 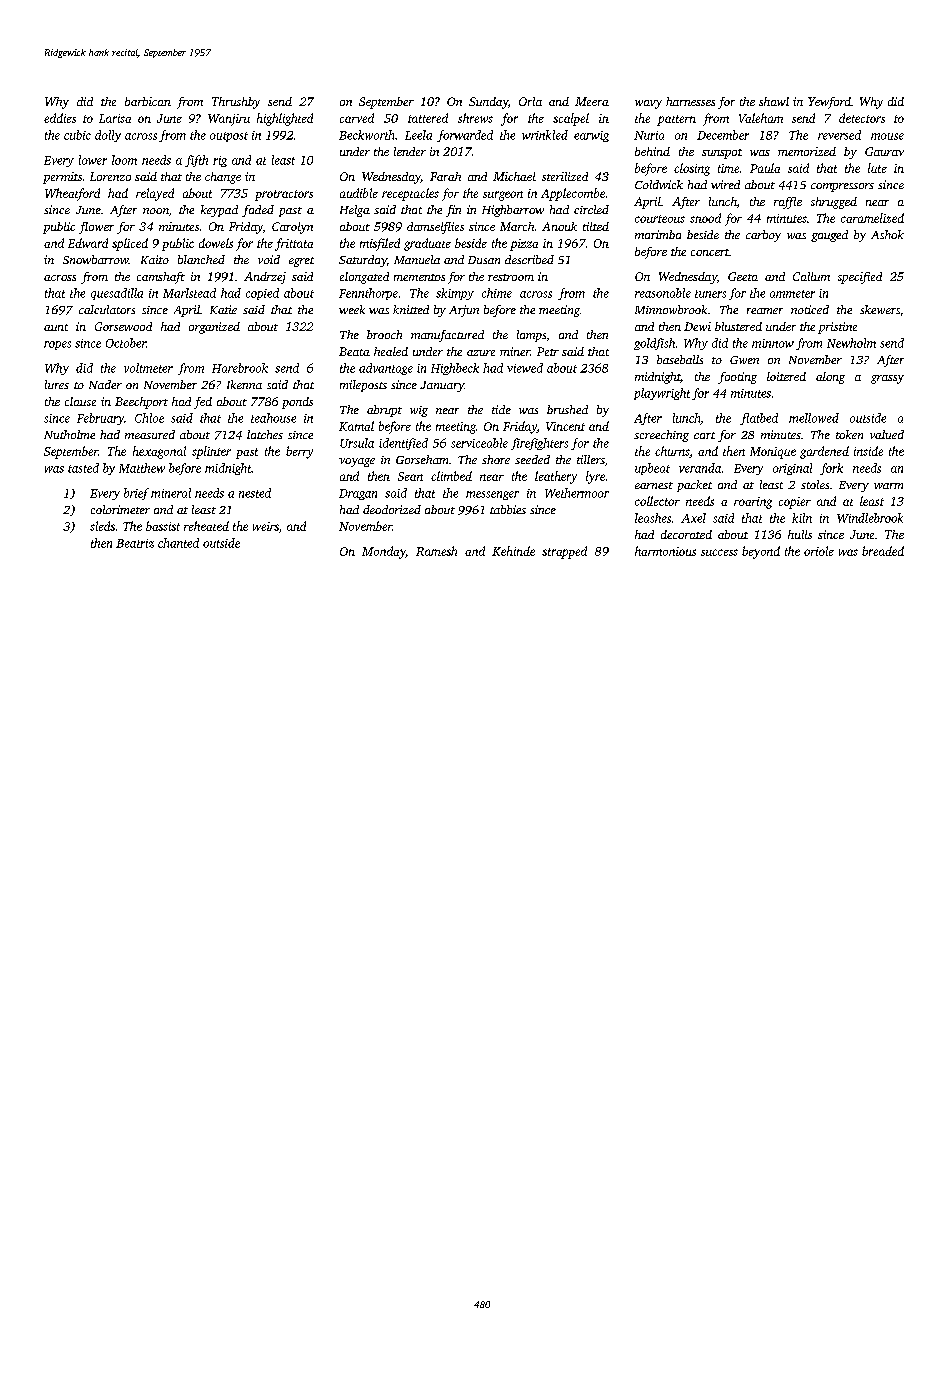 I want to click on Helga, so click(x=355, y=211).
